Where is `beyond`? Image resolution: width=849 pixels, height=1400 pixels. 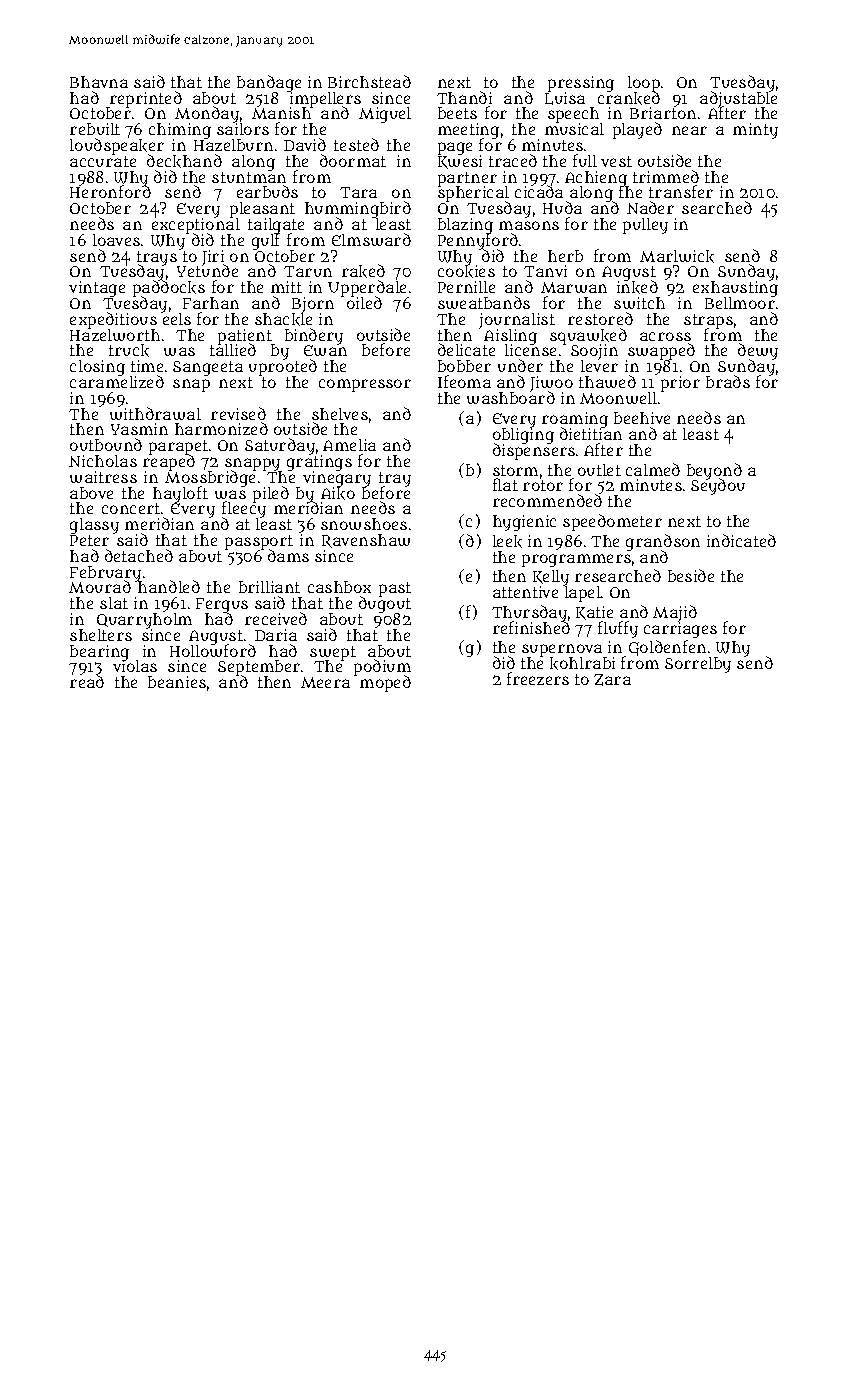 beyond is located at coordinates (714, 471).
